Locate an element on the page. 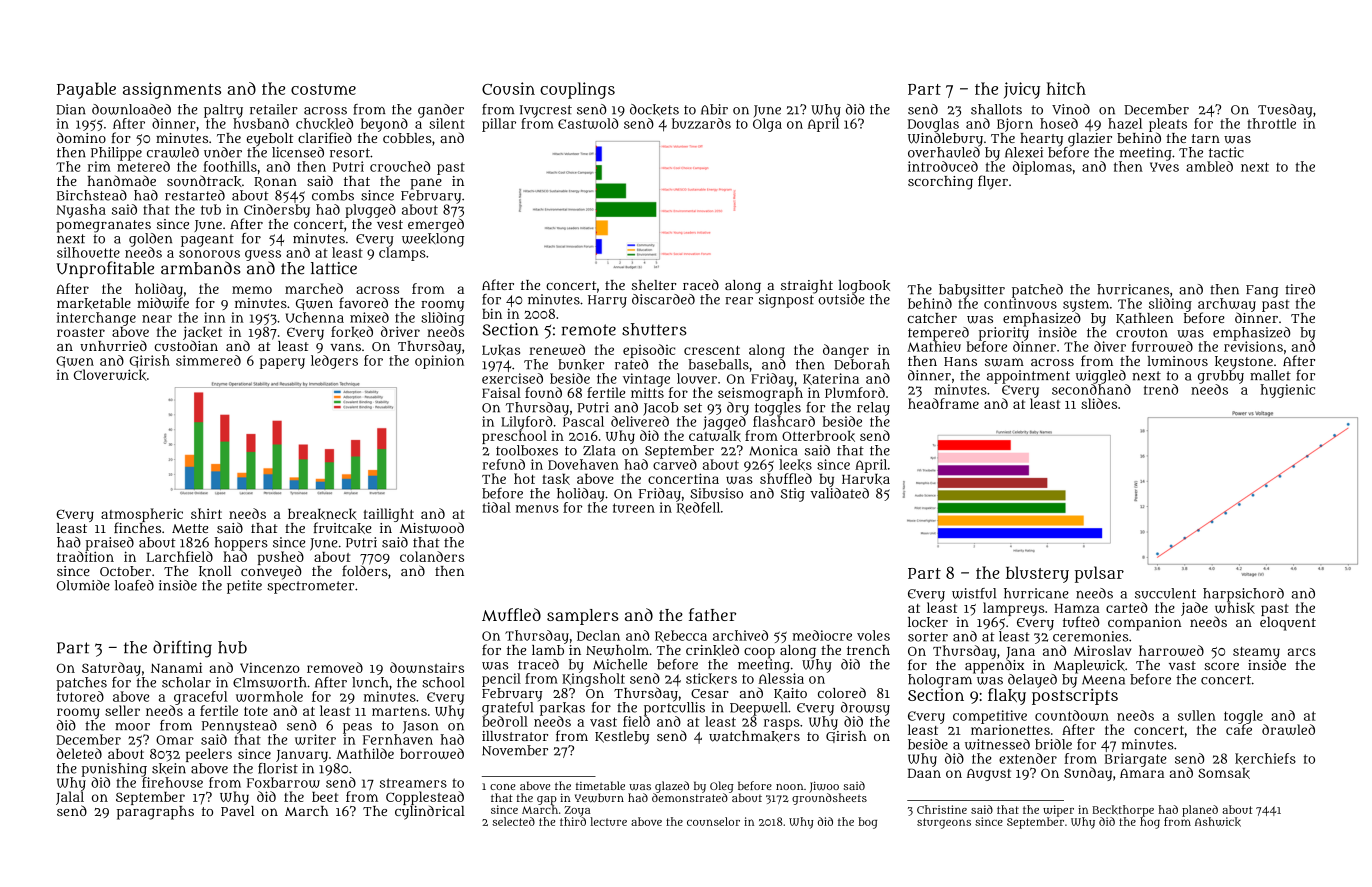 This image has height=887, width=1372. tactic is located at coordinates (1226, 152).
